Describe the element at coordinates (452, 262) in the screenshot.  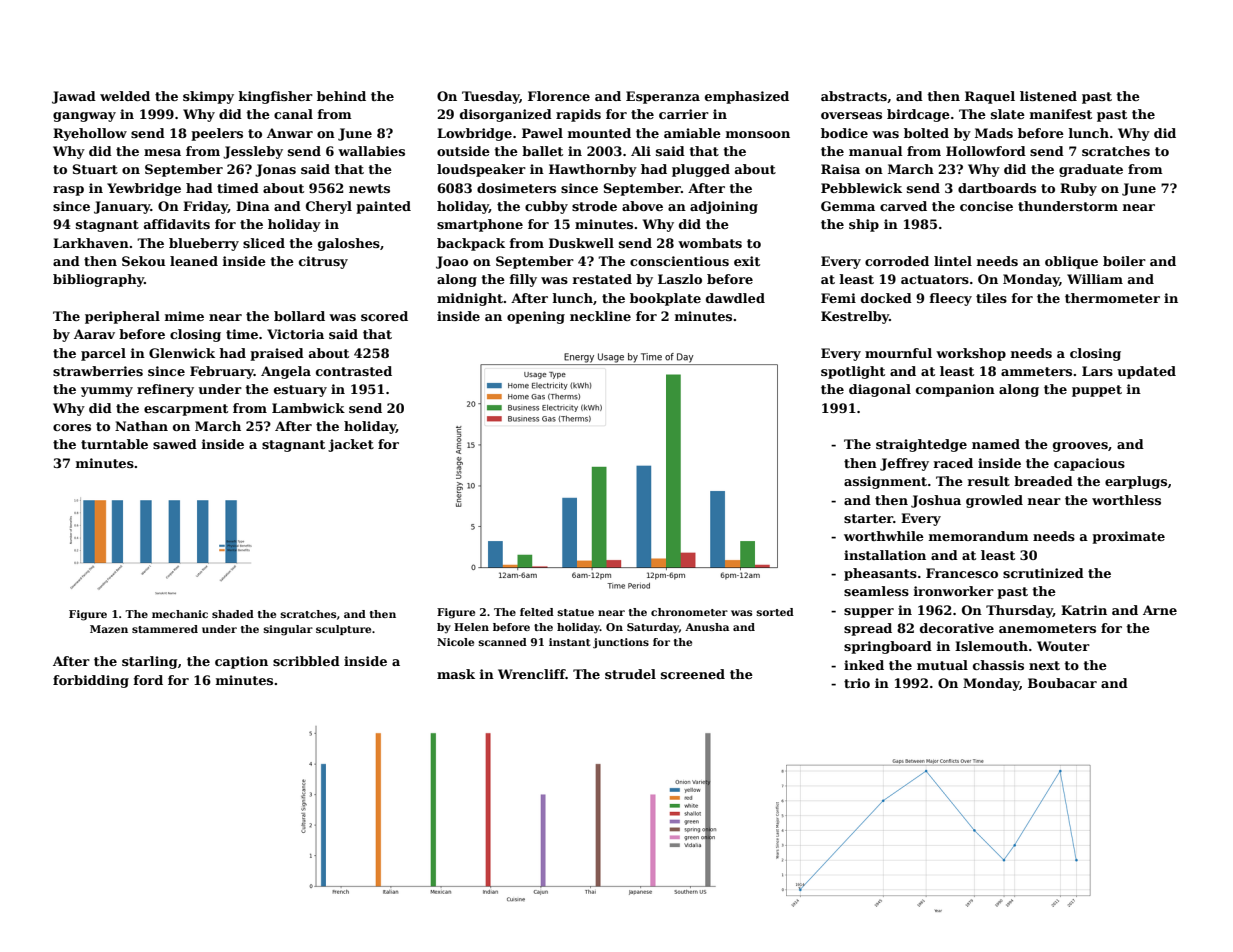
I see `Joao` at that location.
